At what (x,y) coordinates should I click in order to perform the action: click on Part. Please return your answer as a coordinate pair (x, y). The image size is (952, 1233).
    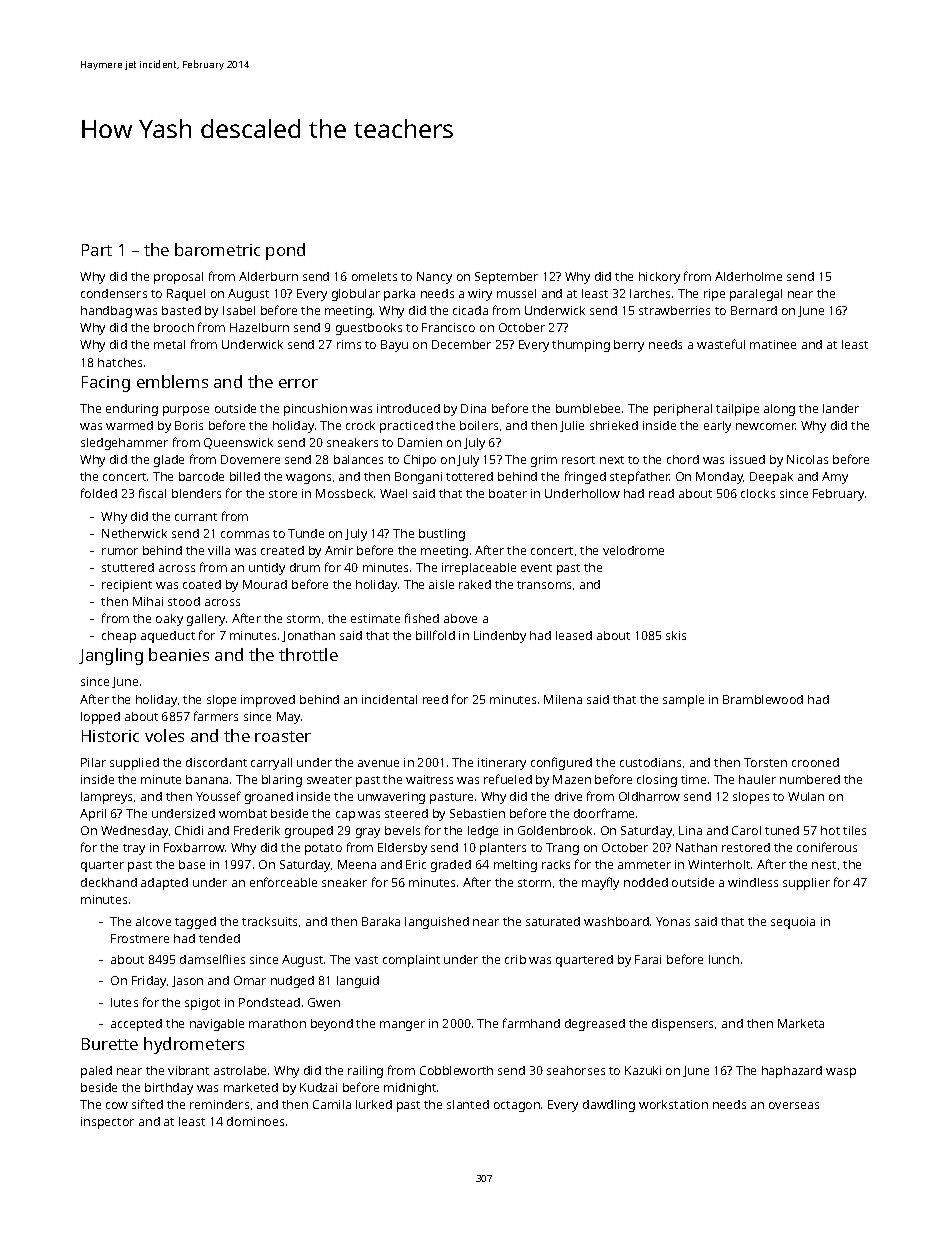
    Looking at the image, I should click on (97, 250).
